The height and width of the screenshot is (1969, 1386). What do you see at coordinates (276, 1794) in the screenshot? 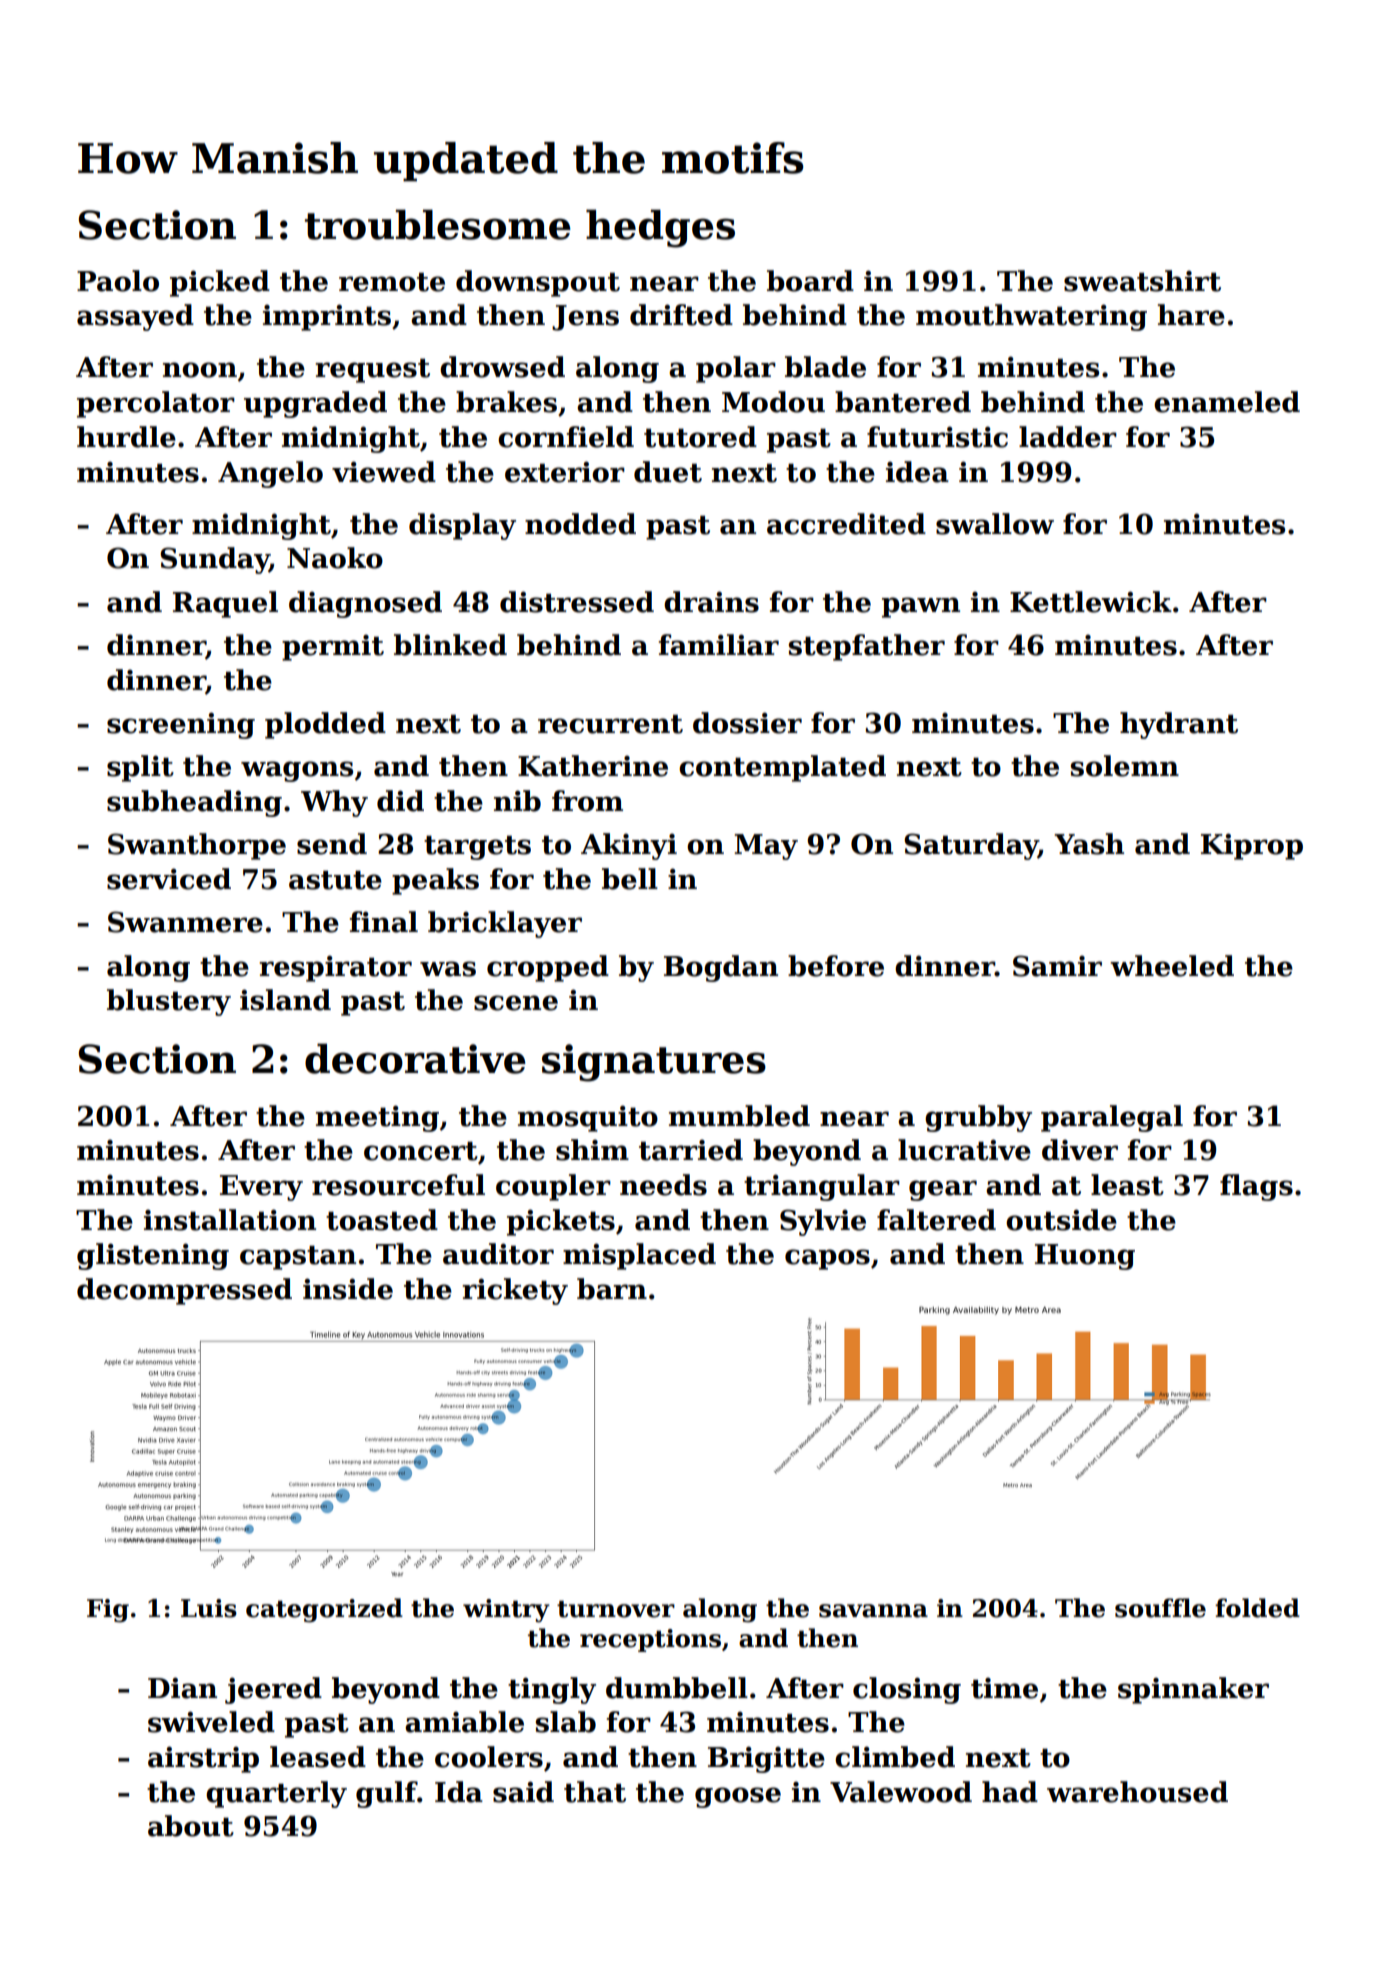
I see `quarterly` at bounding box center [276, 1794].
